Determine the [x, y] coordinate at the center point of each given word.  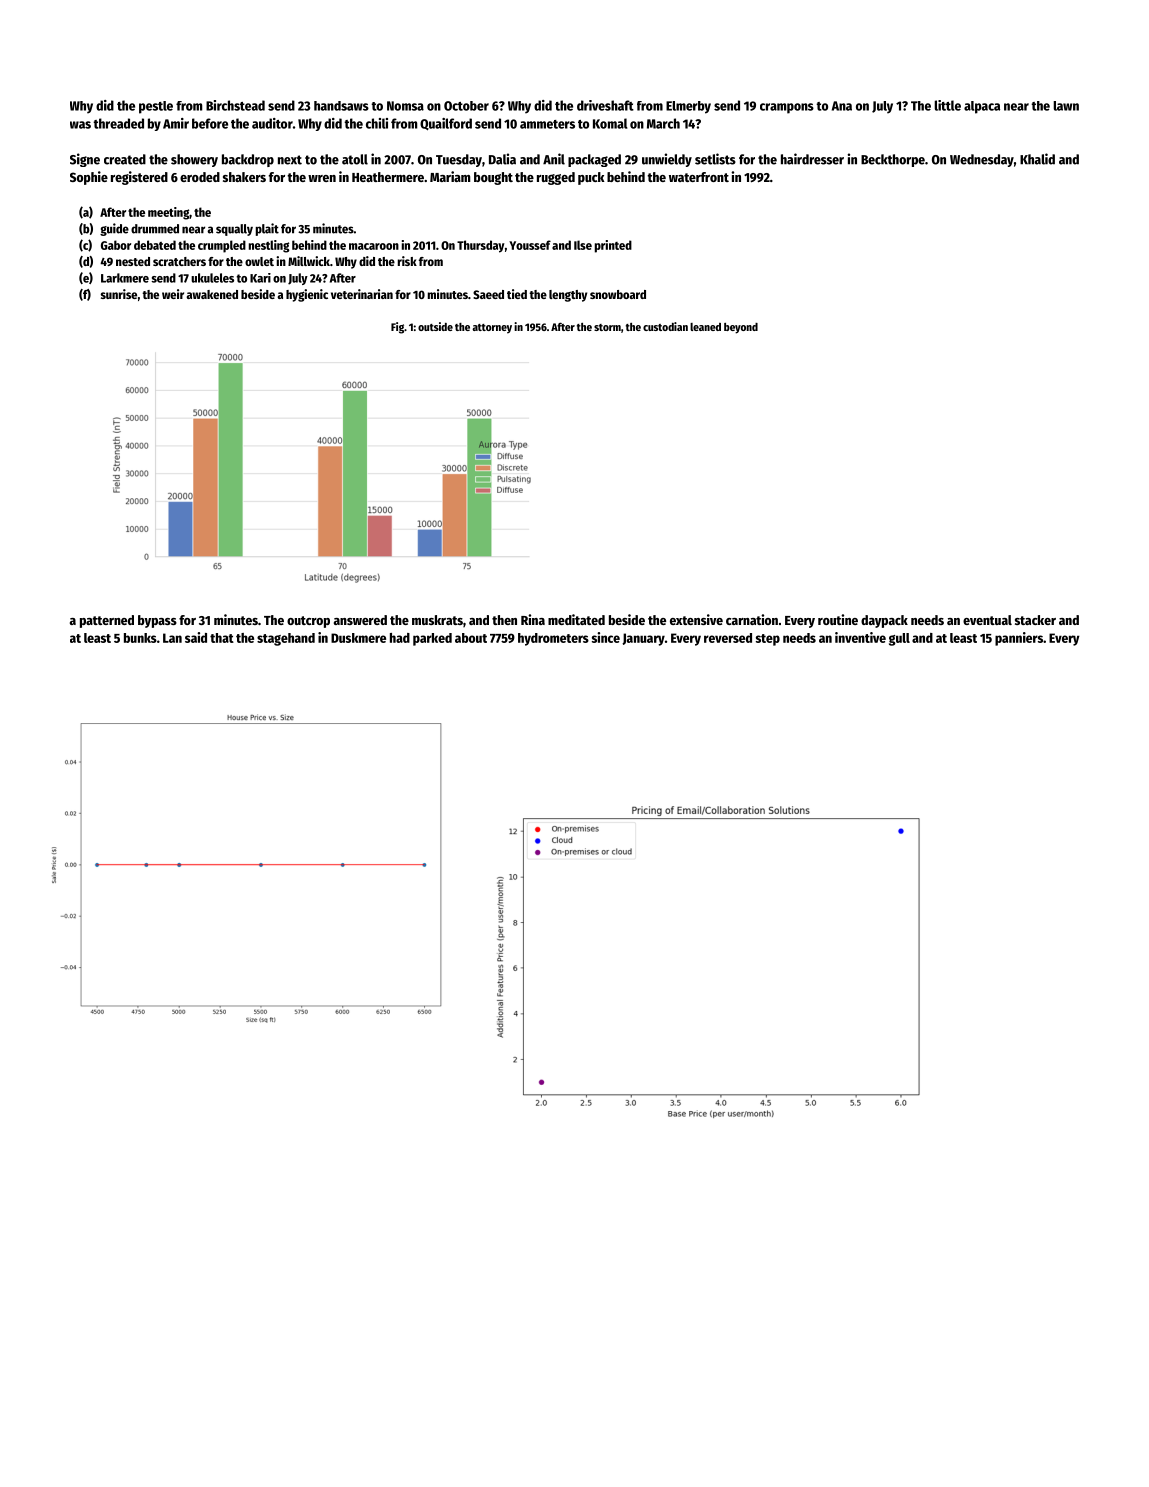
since [606, 637]
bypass [157, 621]
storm [607, 327]
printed [613, 246]
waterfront [699, 177]
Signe [85, 160]
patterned [107, 621]
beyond [741, 328]
